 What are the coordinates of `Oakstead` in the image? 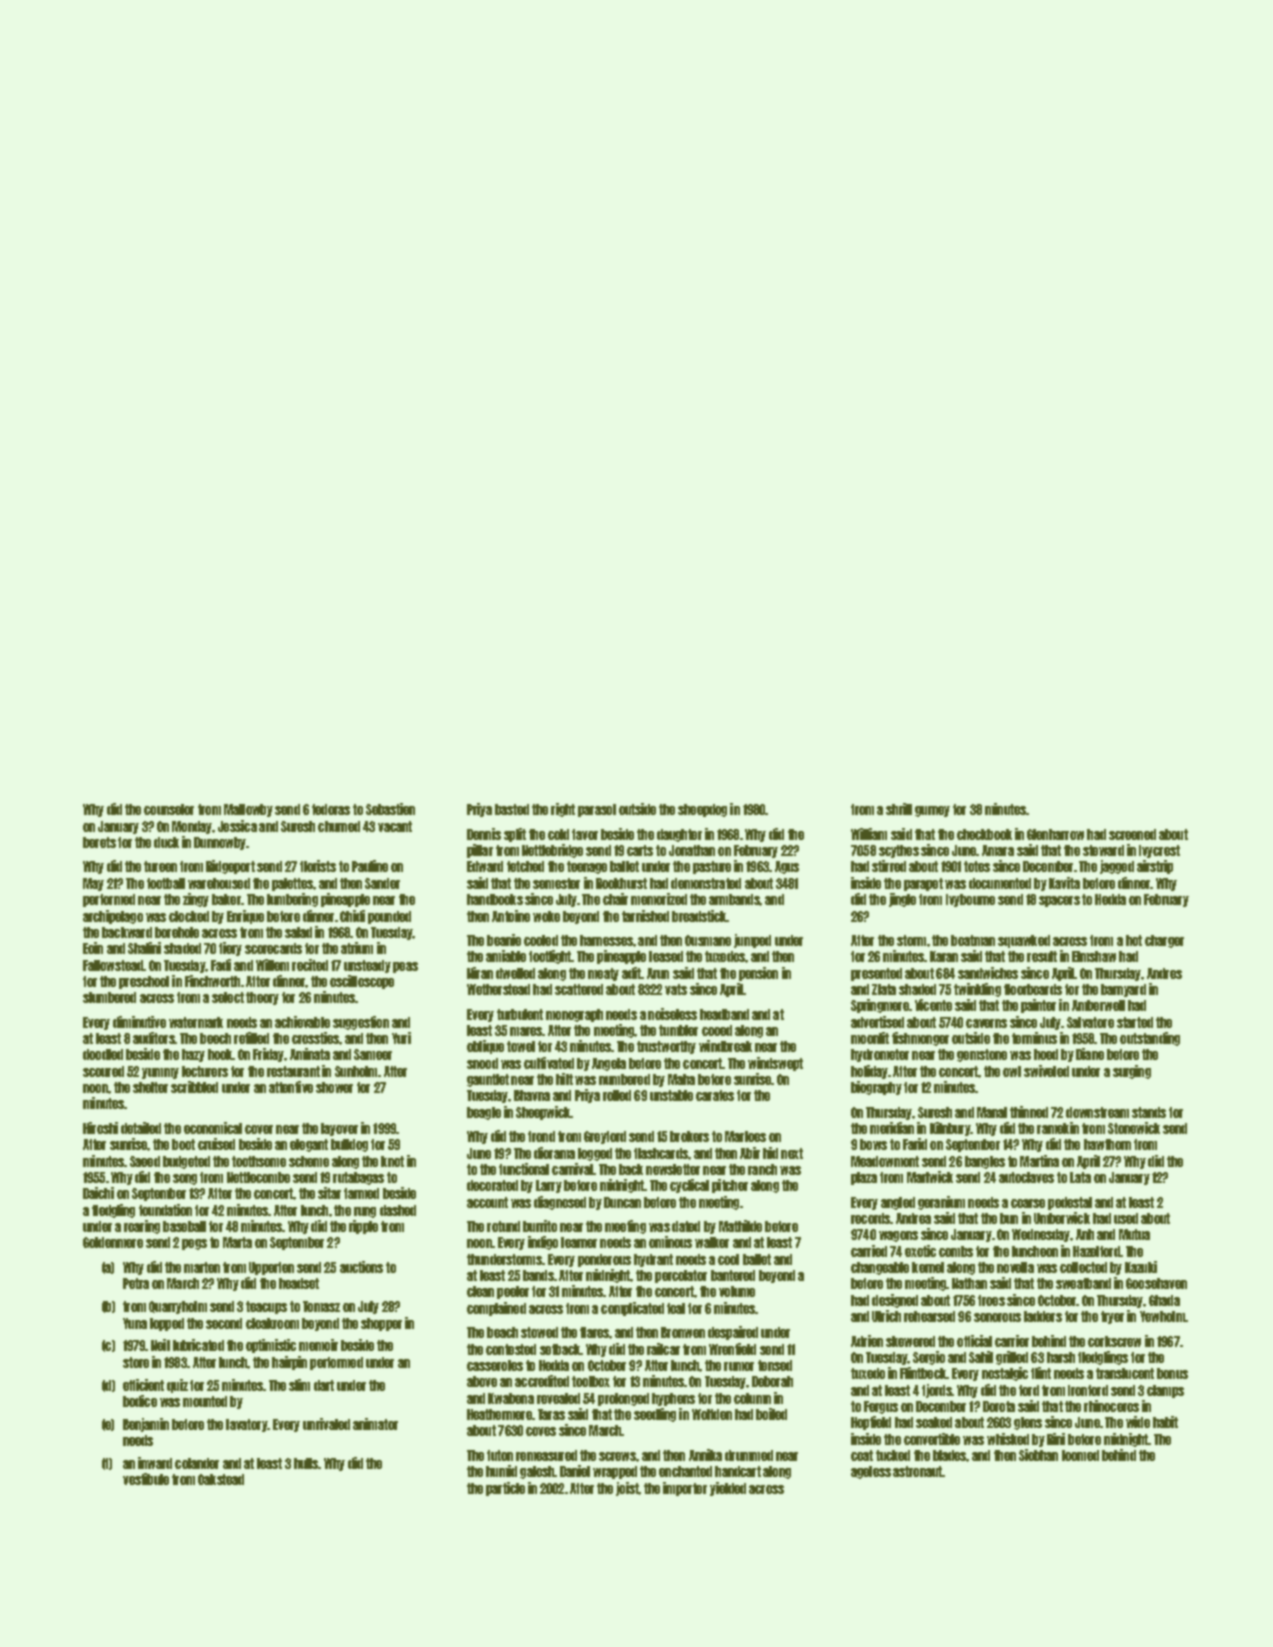 It's located at (221, 1479).
